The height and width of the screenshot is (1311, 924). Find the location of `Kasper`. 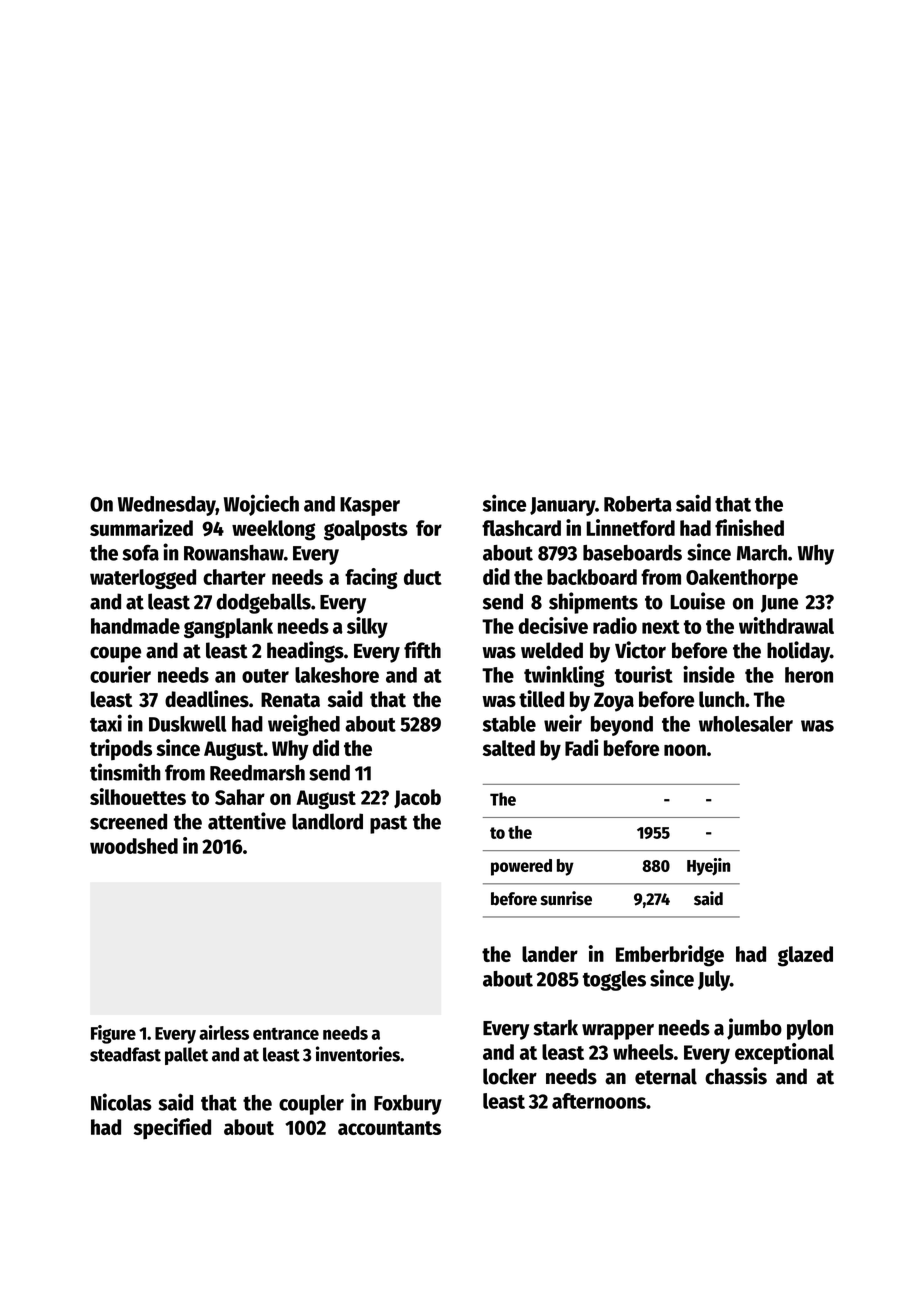

Kasper is located at coordinates (370, 506).
